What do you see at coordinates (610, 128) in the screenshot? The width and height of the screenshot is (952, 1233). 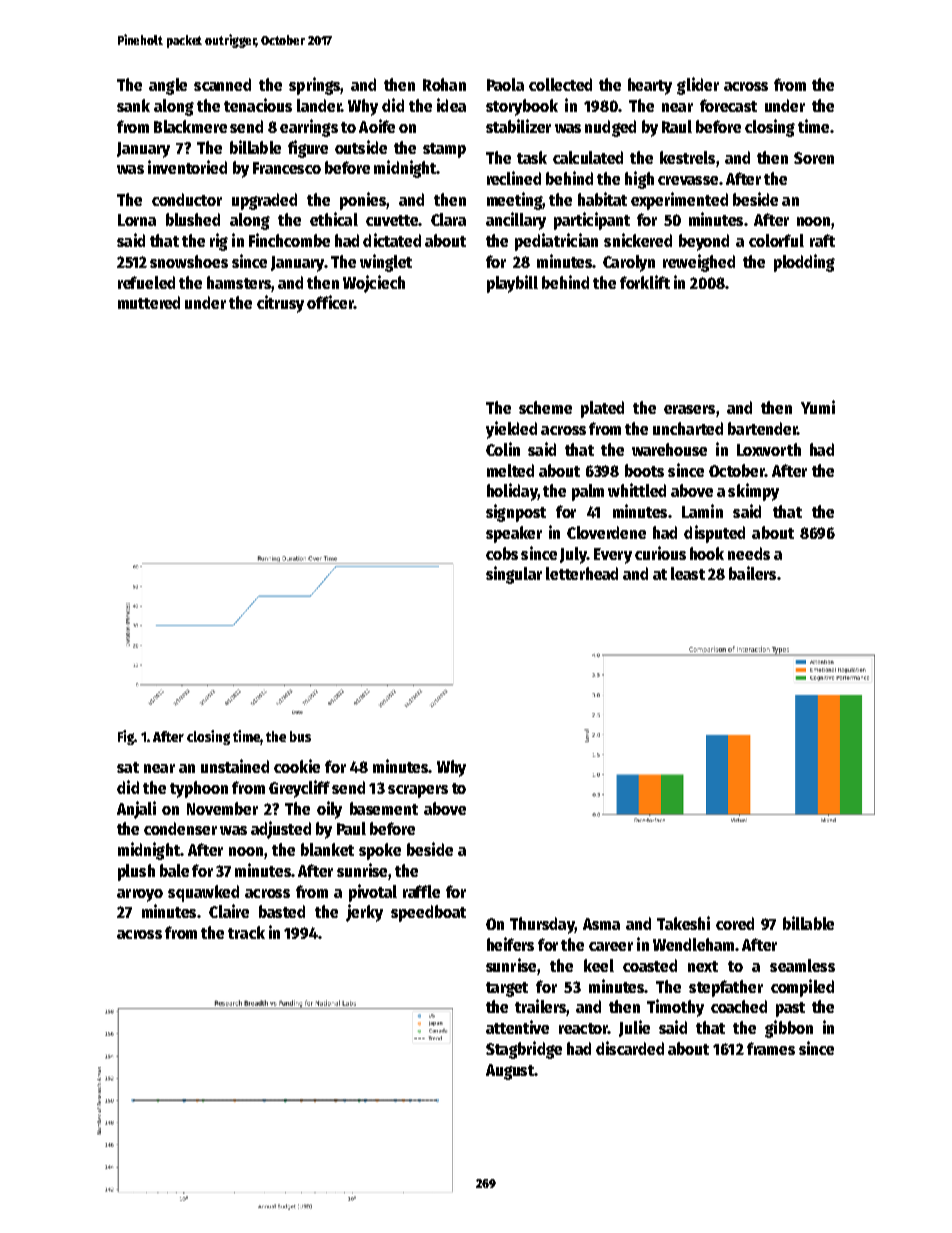 I see `nudged` at bounding box center [610, 128].
